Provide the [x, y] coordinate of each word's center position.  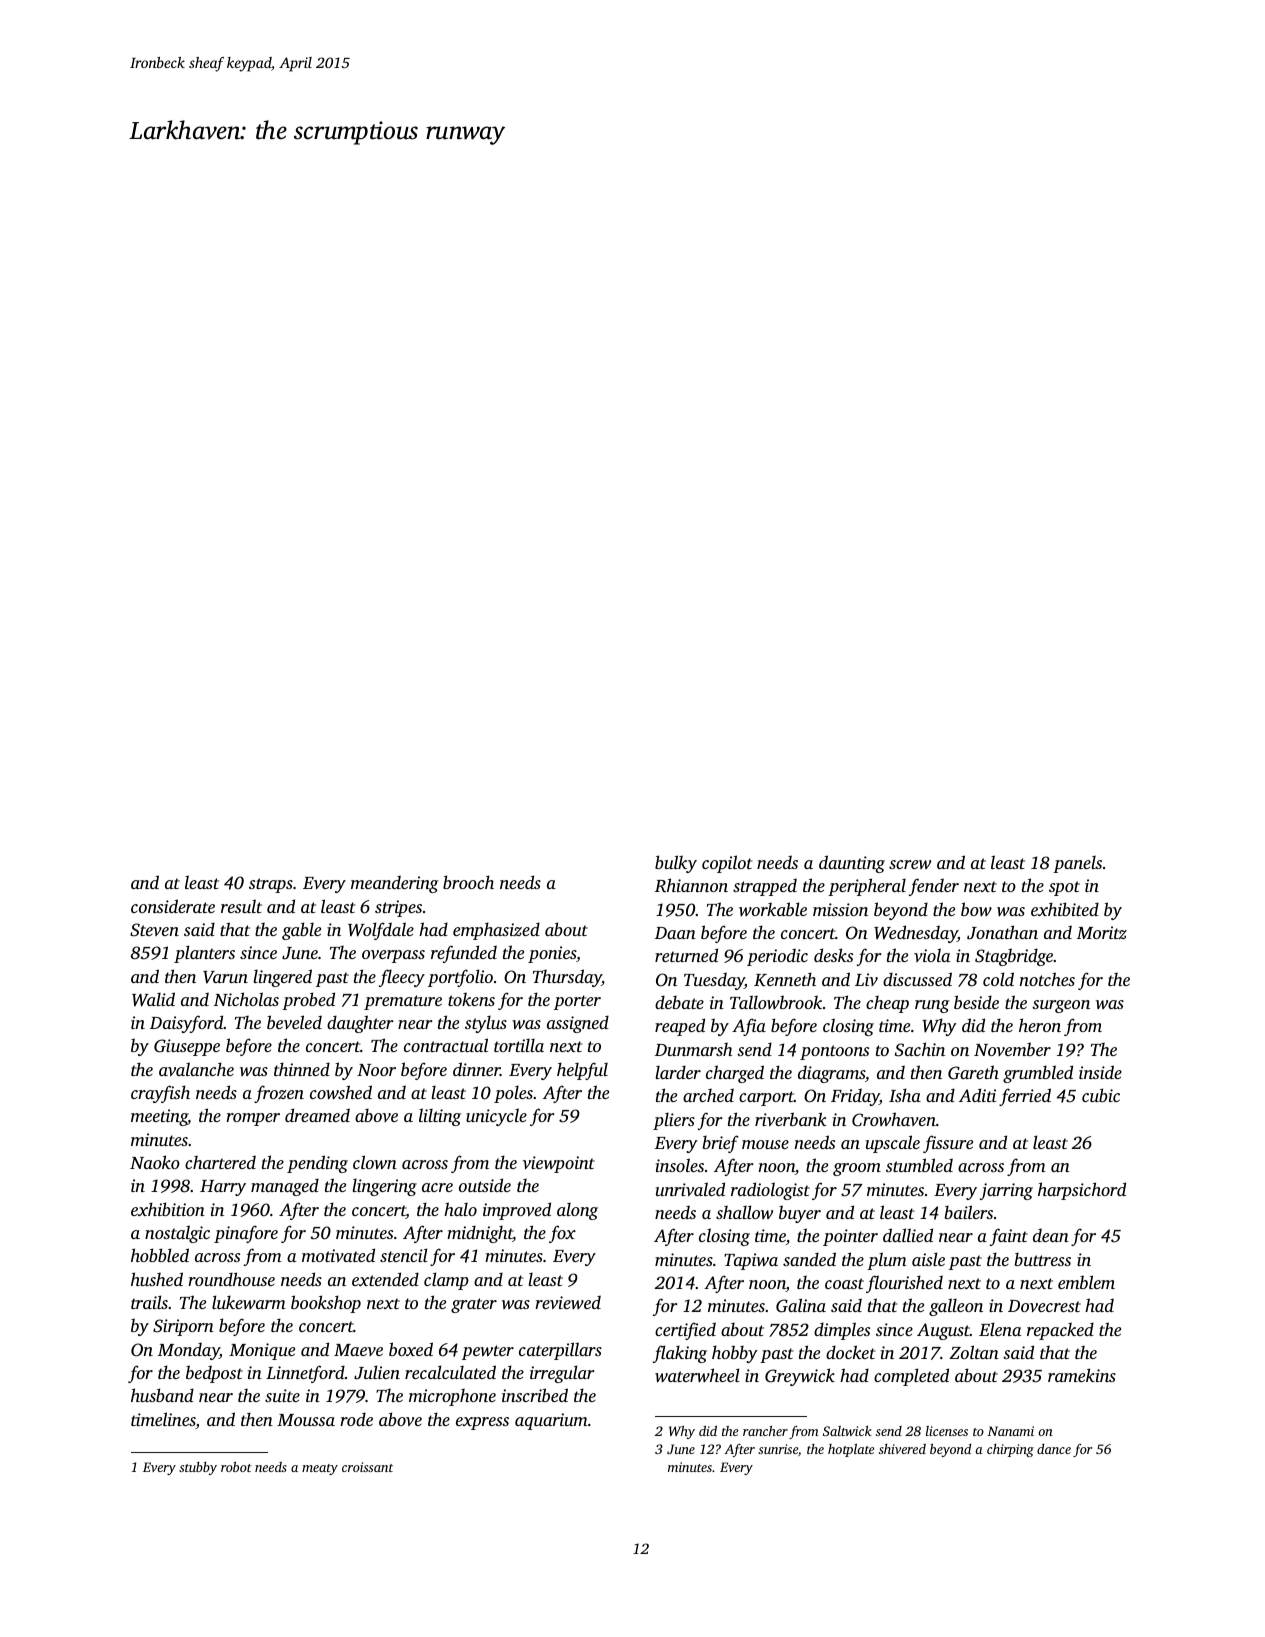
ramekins [1082, 1375]
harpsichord [1082, 1191]
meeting [159, 1117]
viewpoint [559, 1164]
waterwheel [697, 1375]
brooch [468, 882]
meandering [394, 884]
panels [1077, 864]
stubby [198, 1468]
